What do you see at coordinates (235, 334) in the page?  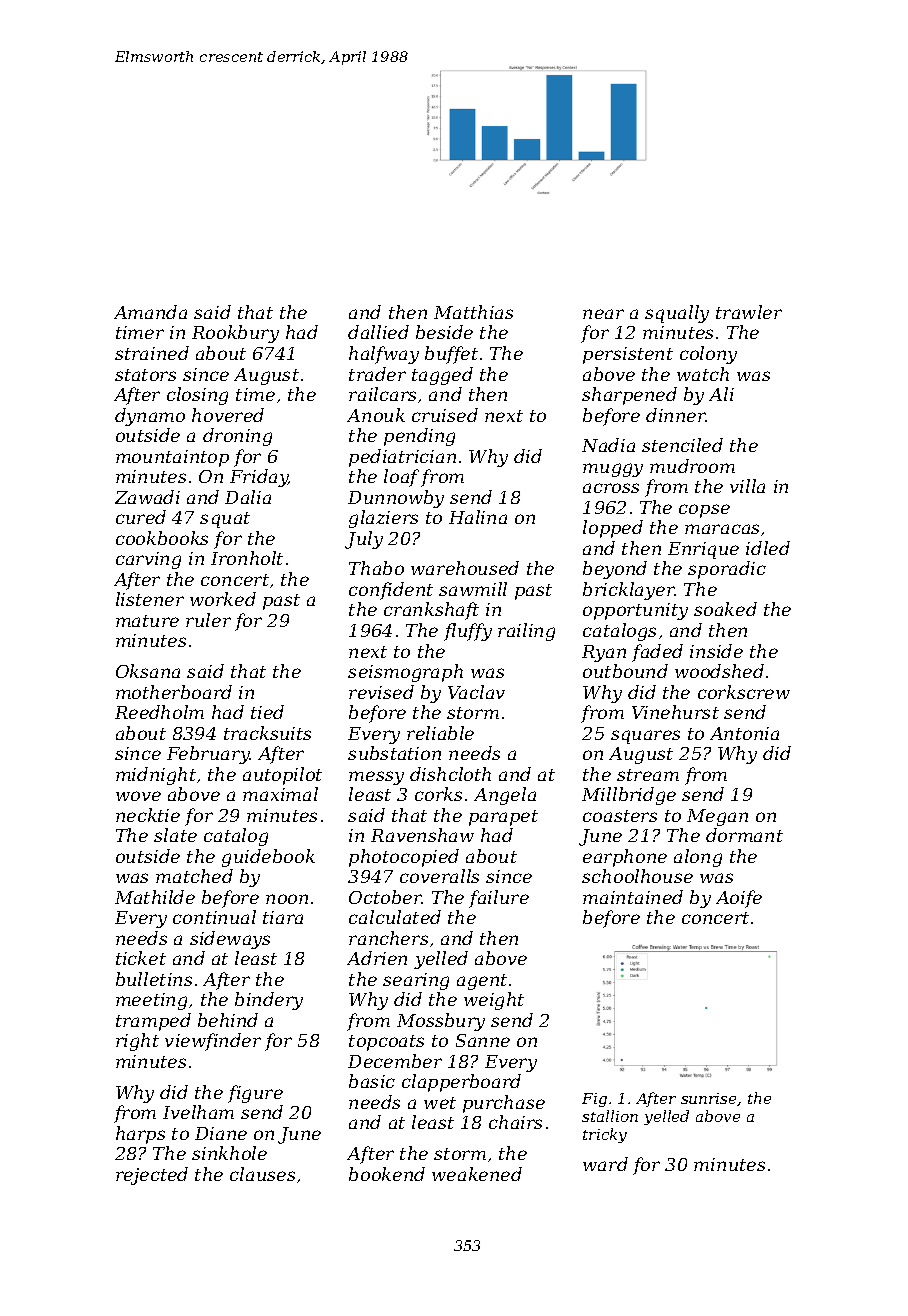 I see `Rookbury` at bounding box center [235, 334].
